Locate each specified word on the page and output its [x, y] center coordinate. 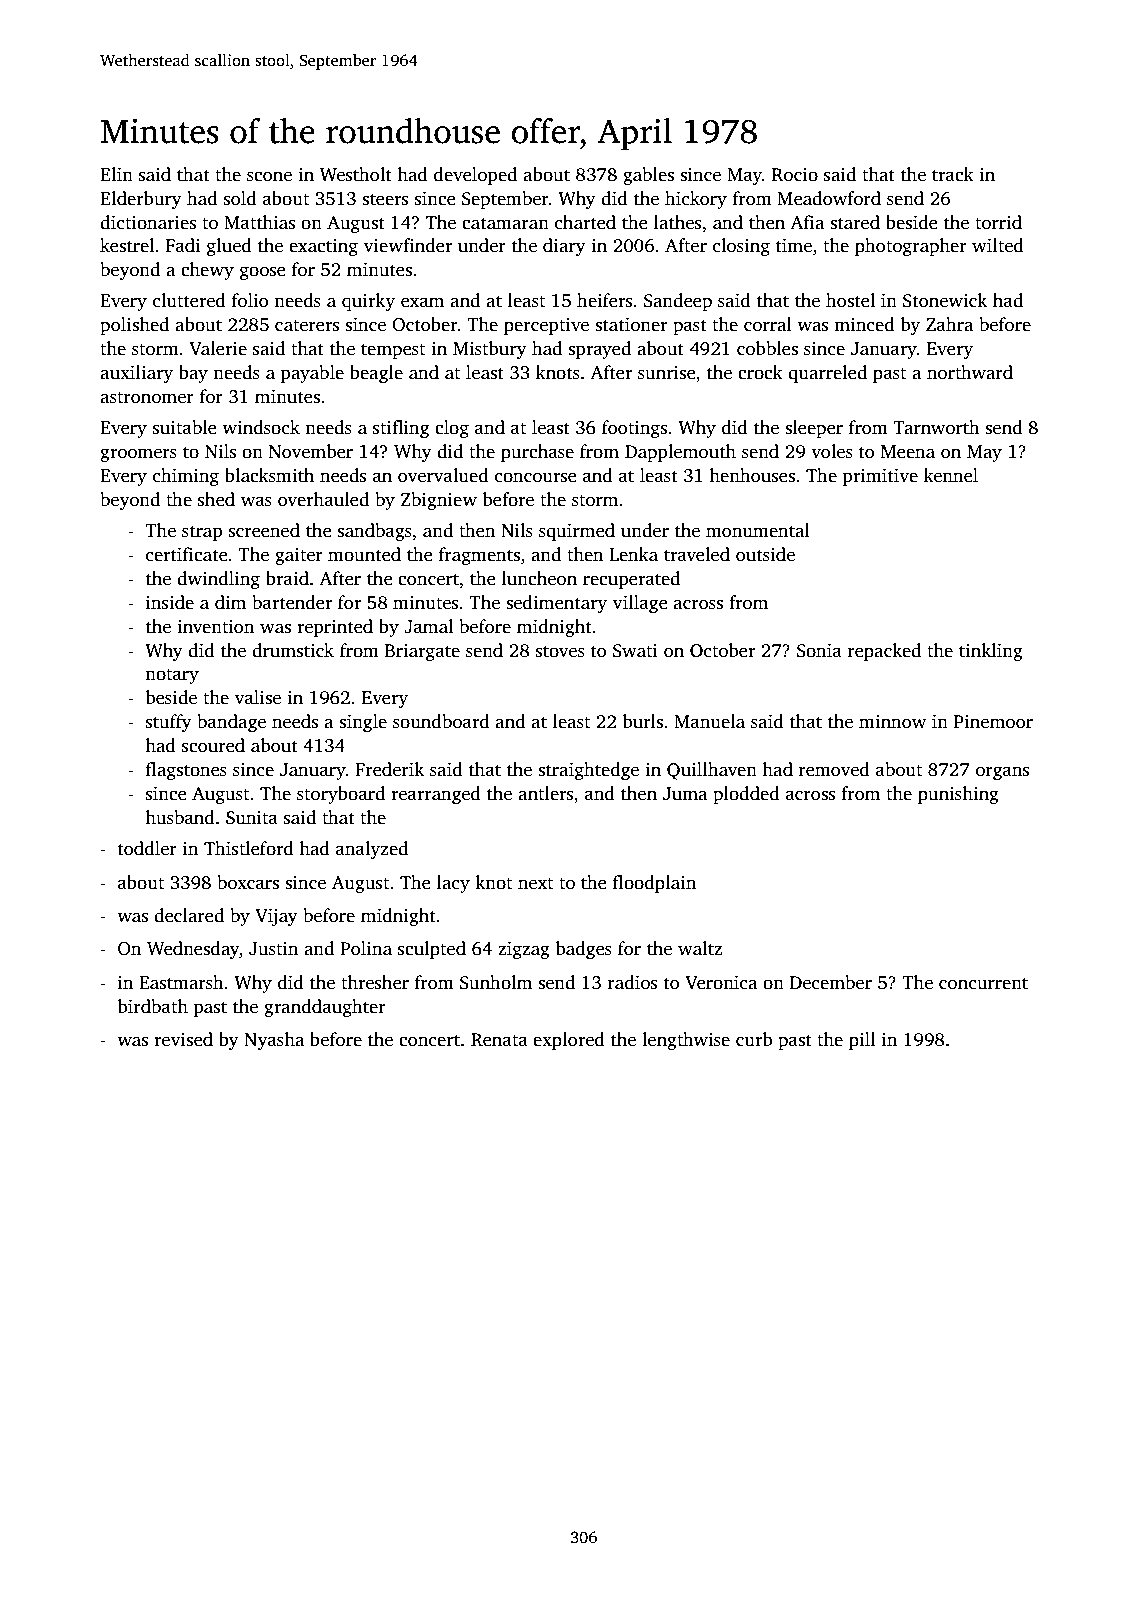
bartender [292, 602]
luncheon [539, 578]
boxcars [248, 882]
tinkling [991, 652]
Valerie [218, 348]
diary [564, 247]
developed [475, 176]
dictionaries [148, 222]
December [831, 982]
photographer [911, 247]
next [535, 884]
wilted [998, 245]
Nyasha [274, 1041]
